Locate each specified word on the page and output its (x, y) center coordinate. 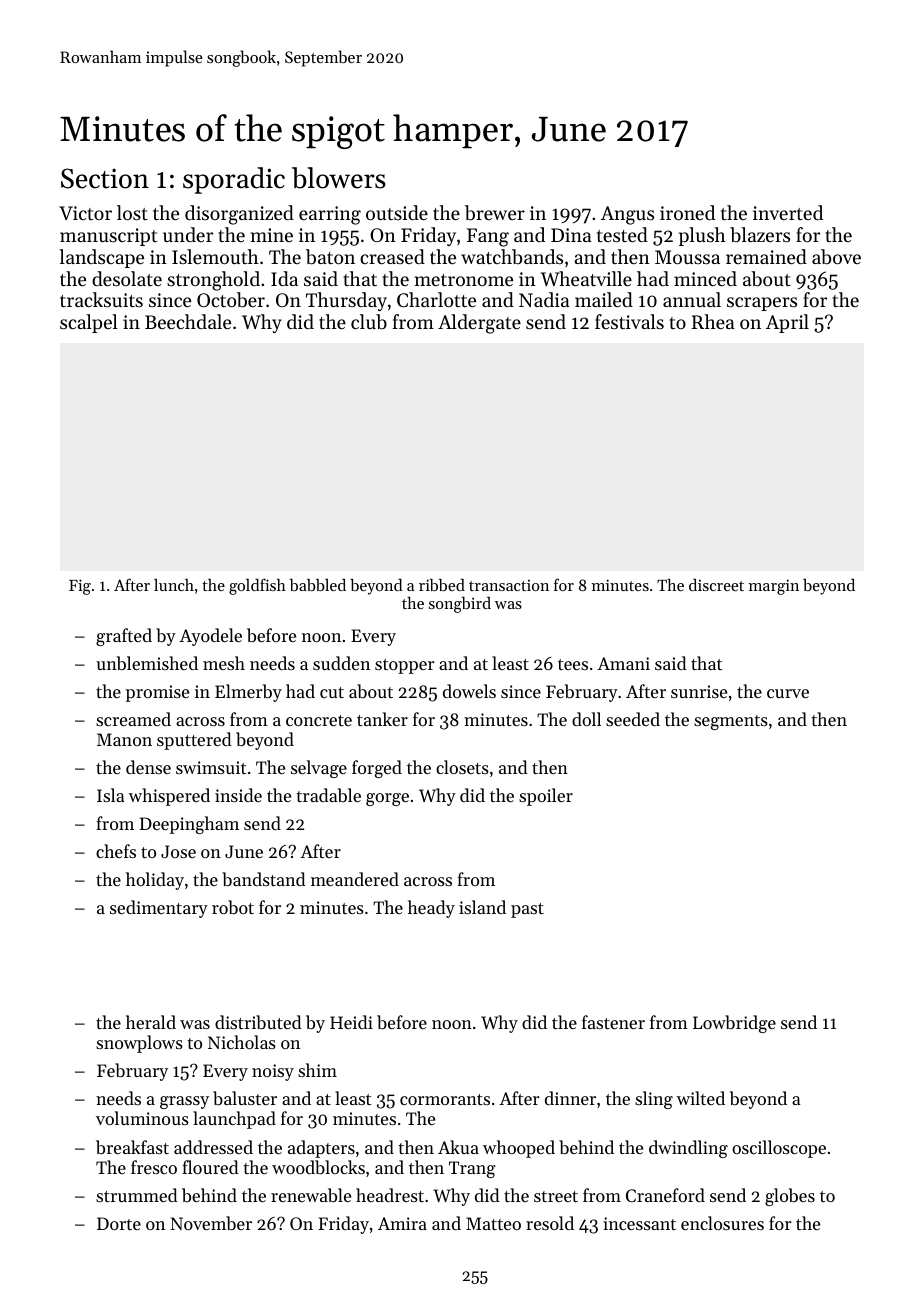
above (836, 257)
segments (731, 722)
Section (105, 178)
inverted (788, 212)
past (527, 910)
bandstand (264, 879)
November (211, 1223)
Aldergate (479, 324)
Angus (627, 215)
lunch (174, 585)
